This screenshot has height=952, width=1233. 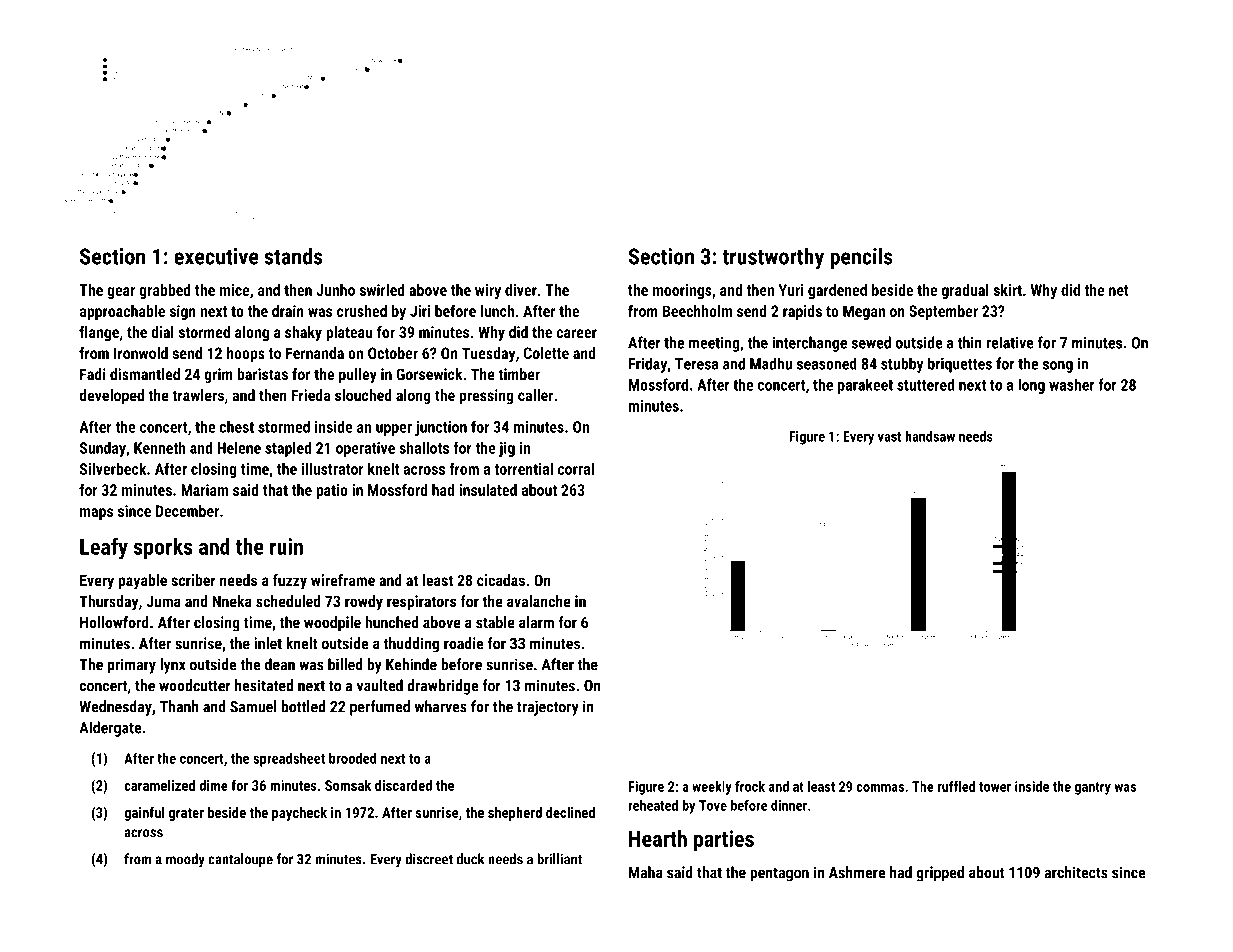 What do you see at coordinates (576, 333) in the screenshot?
I see `career` at bounding box center [576, 333].
